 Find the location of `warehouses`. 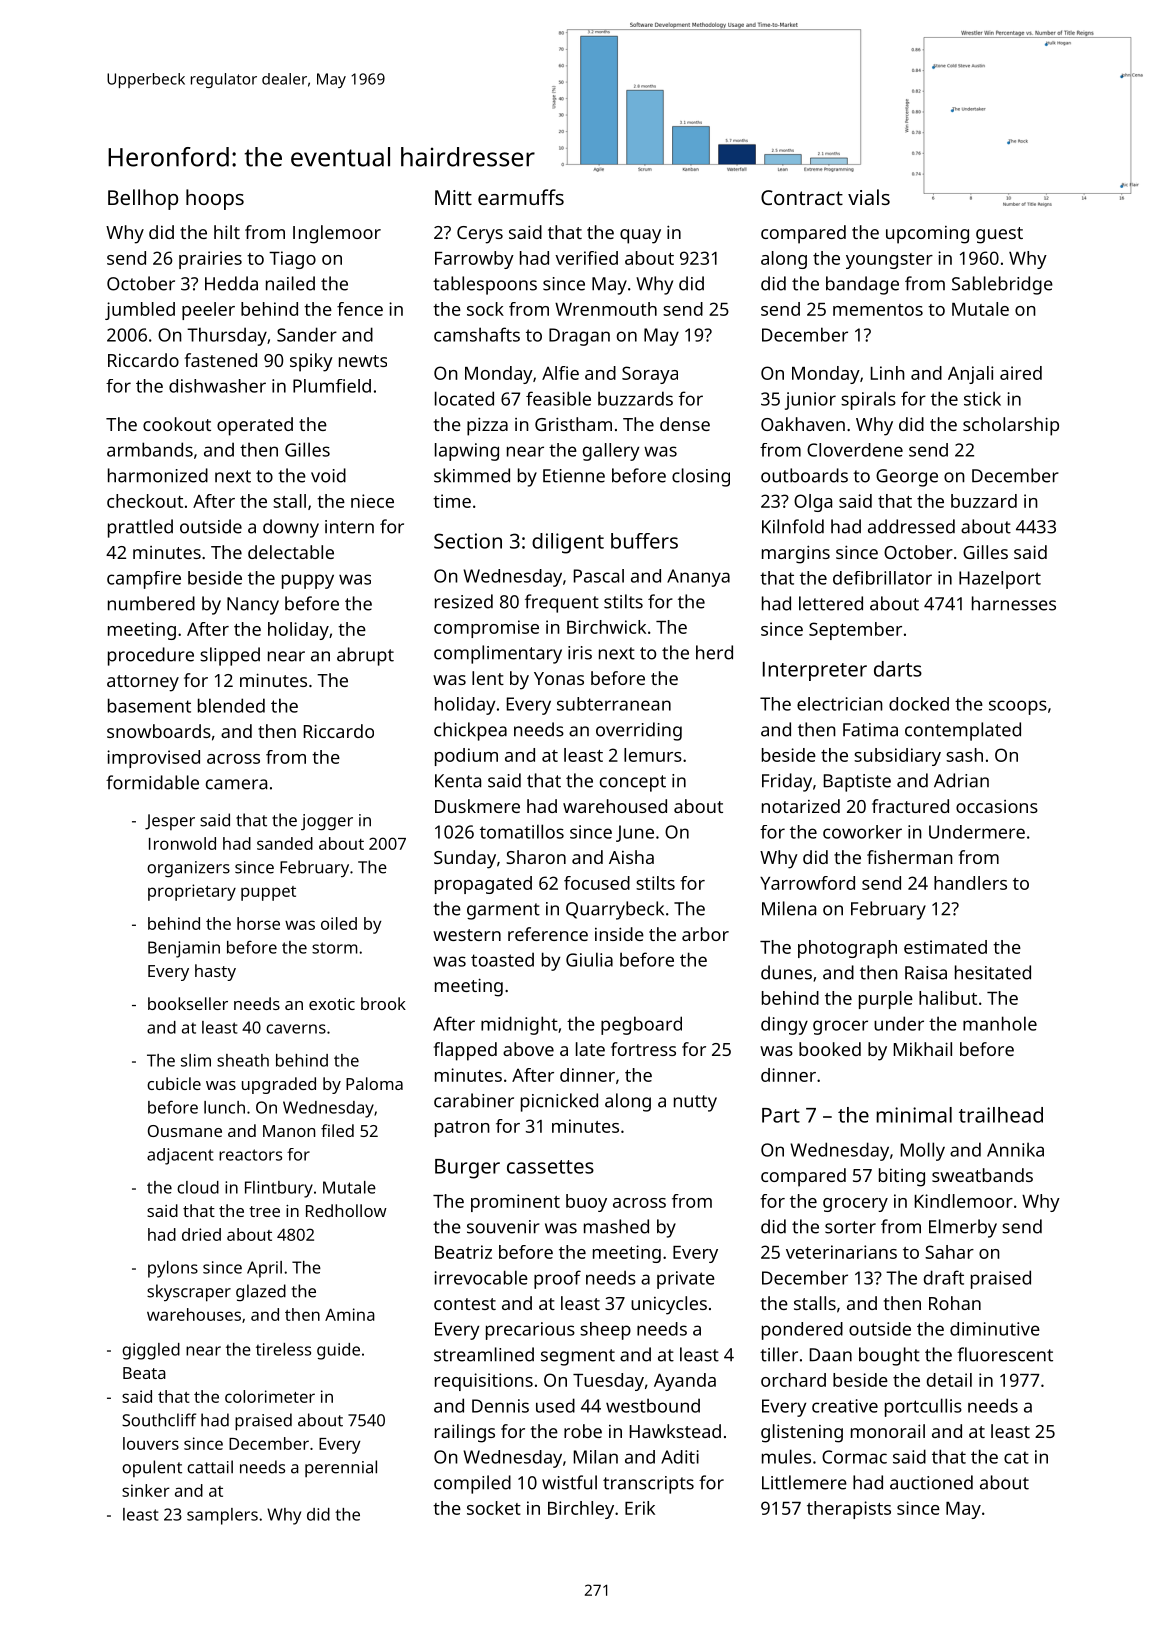

warehouses is located at coordinates (194, 1314).
